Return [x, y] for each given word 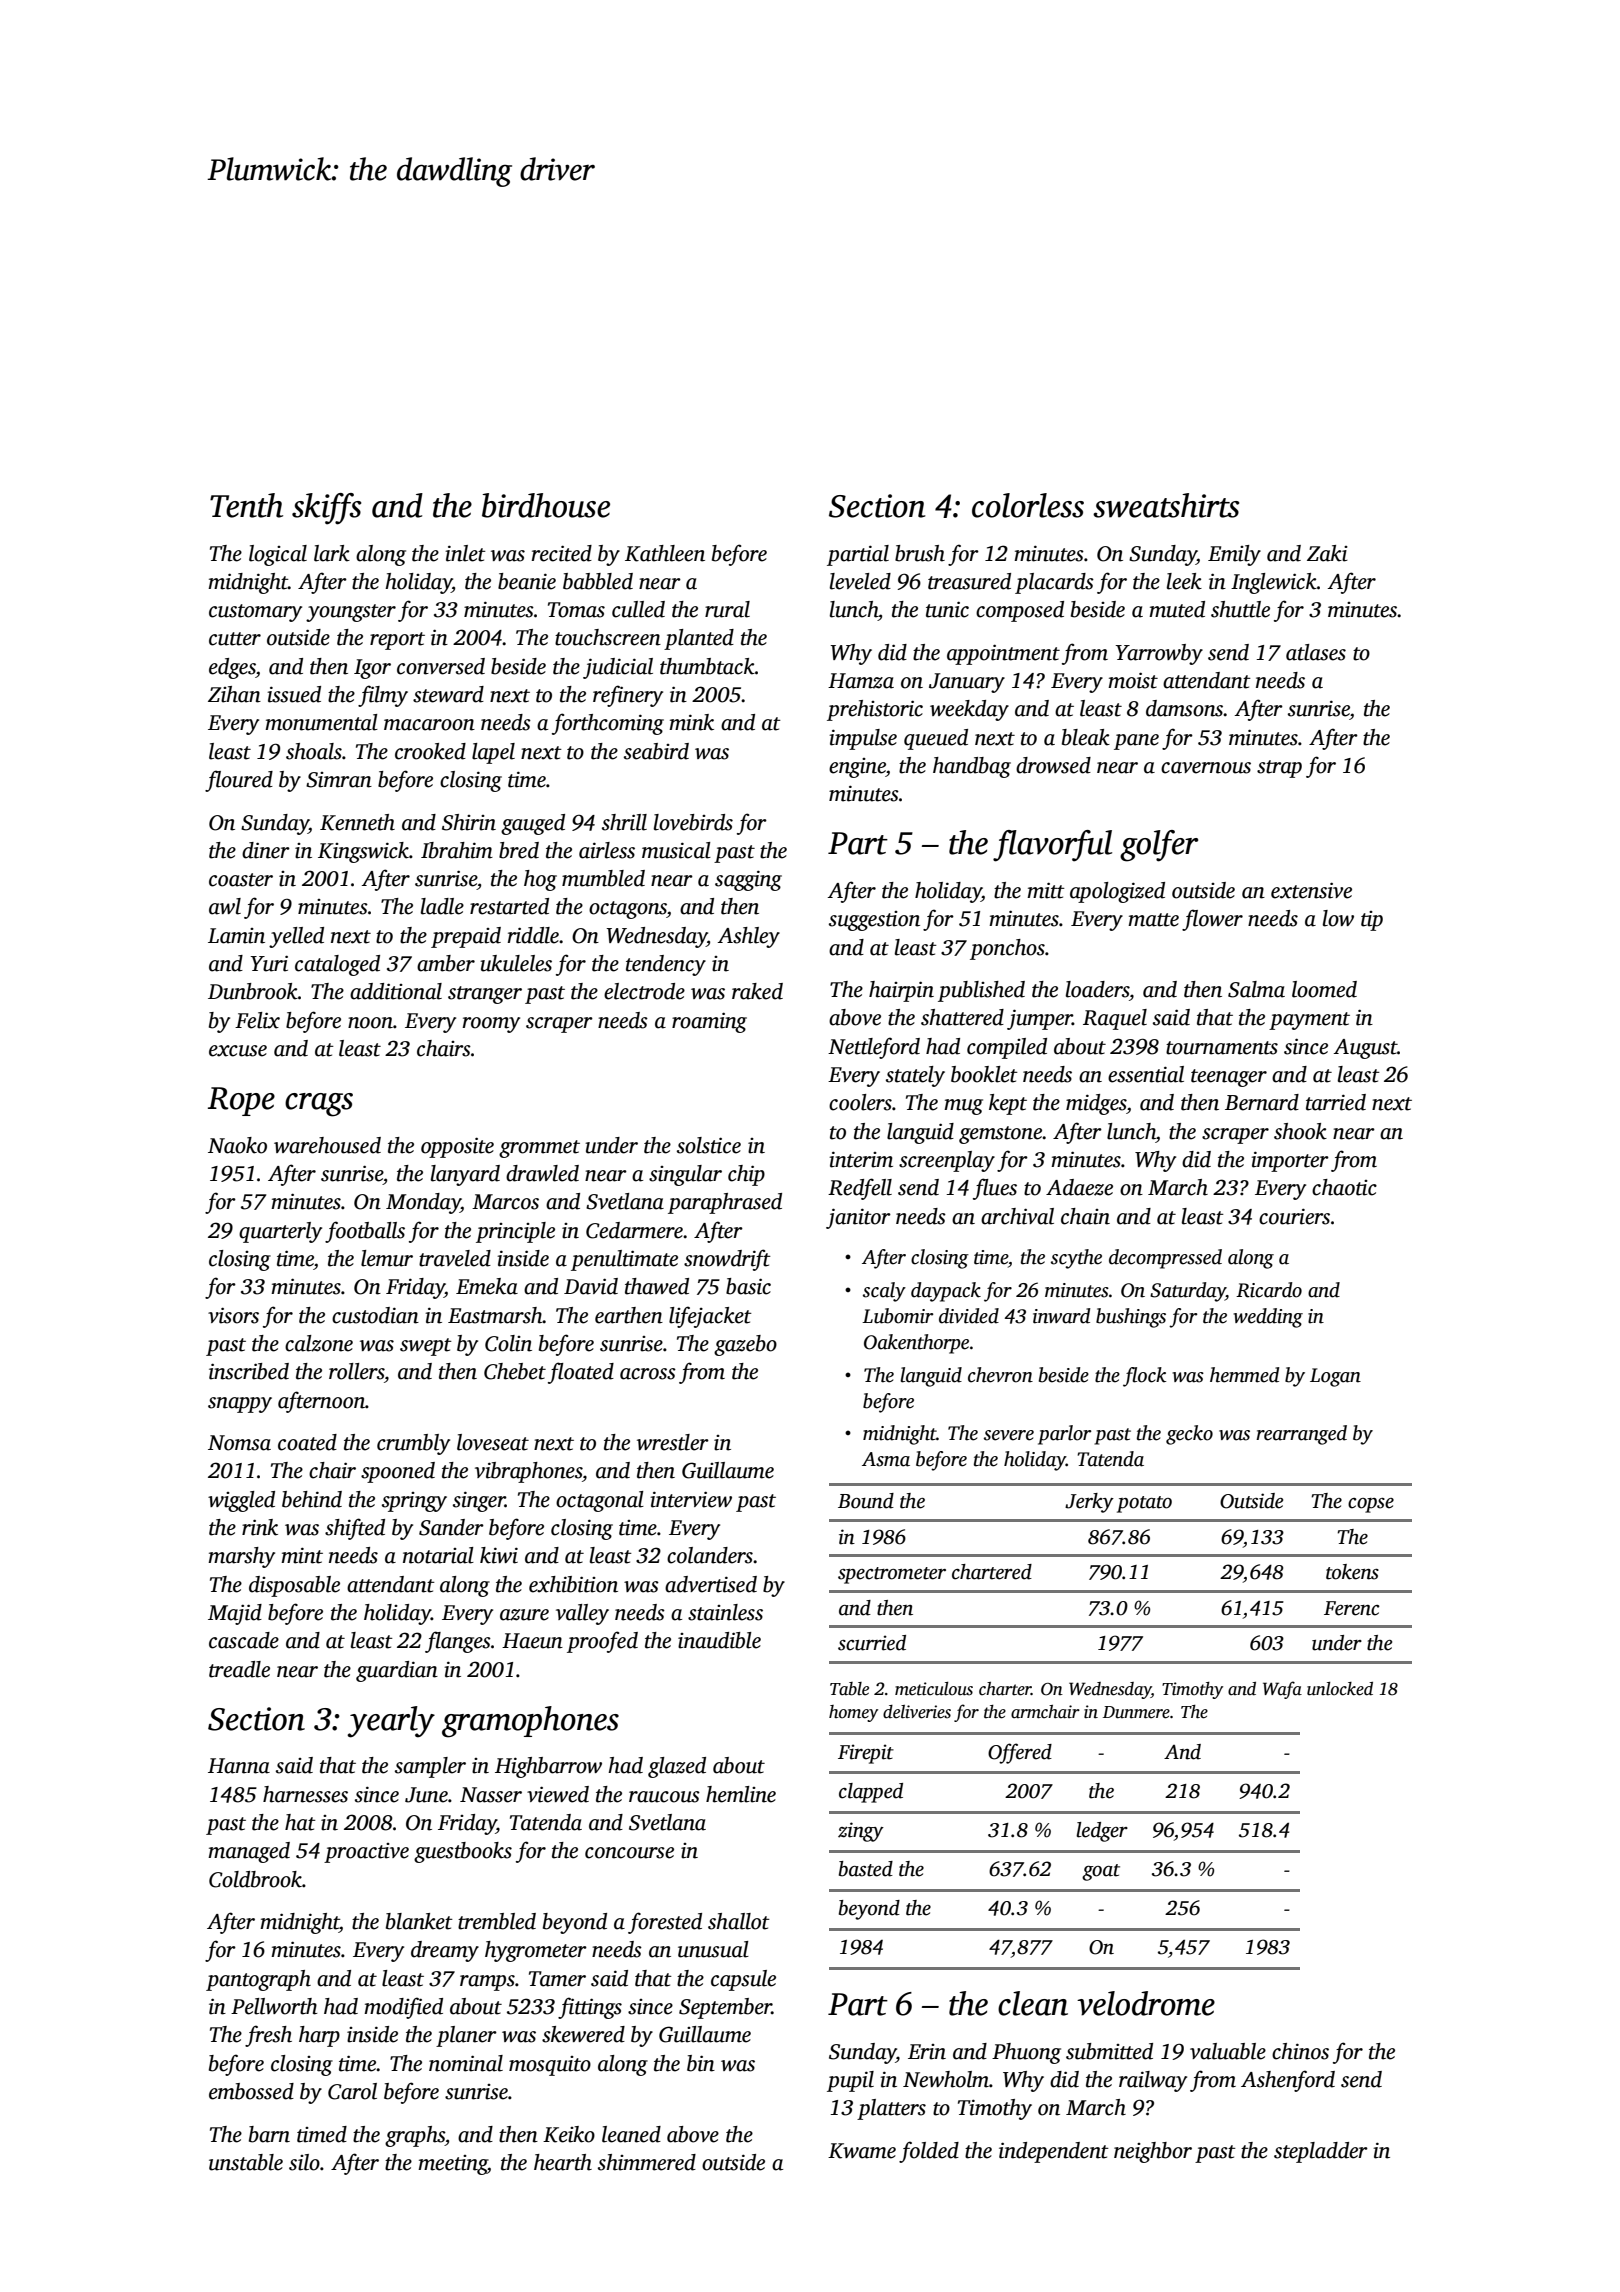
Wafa [1282, 1690]
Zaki [1327, 553]
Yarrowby [1159, 654]
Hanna [239, 1766]
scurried [872, 1643]
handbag [972, 767]
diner [266, 850]
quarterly [280, 1232]
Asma [886, 1459]
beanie [527, 581]
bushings [1131, 1318]
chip [746, 1175]
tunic [947, 609]
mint [302, 1555]
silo [304, 2162]
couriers [1294, 1216]
